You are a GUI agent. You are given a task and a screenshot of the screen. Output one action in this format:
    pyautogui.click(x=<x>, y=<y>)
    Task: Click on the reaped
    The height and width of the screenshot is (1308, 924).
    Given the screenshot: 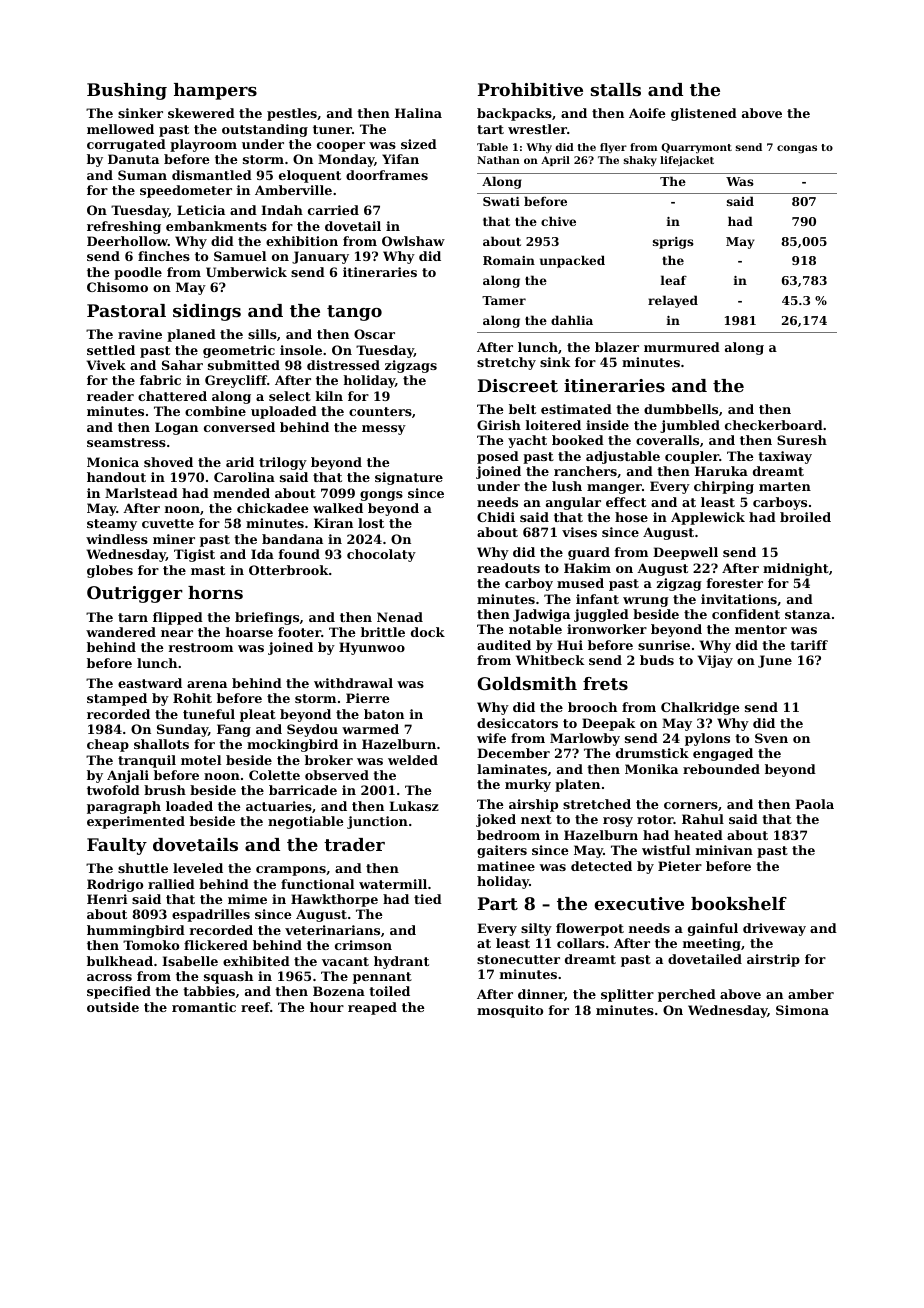 What is the action you would take?
    pyautogui.click(x=372, y=1008)
